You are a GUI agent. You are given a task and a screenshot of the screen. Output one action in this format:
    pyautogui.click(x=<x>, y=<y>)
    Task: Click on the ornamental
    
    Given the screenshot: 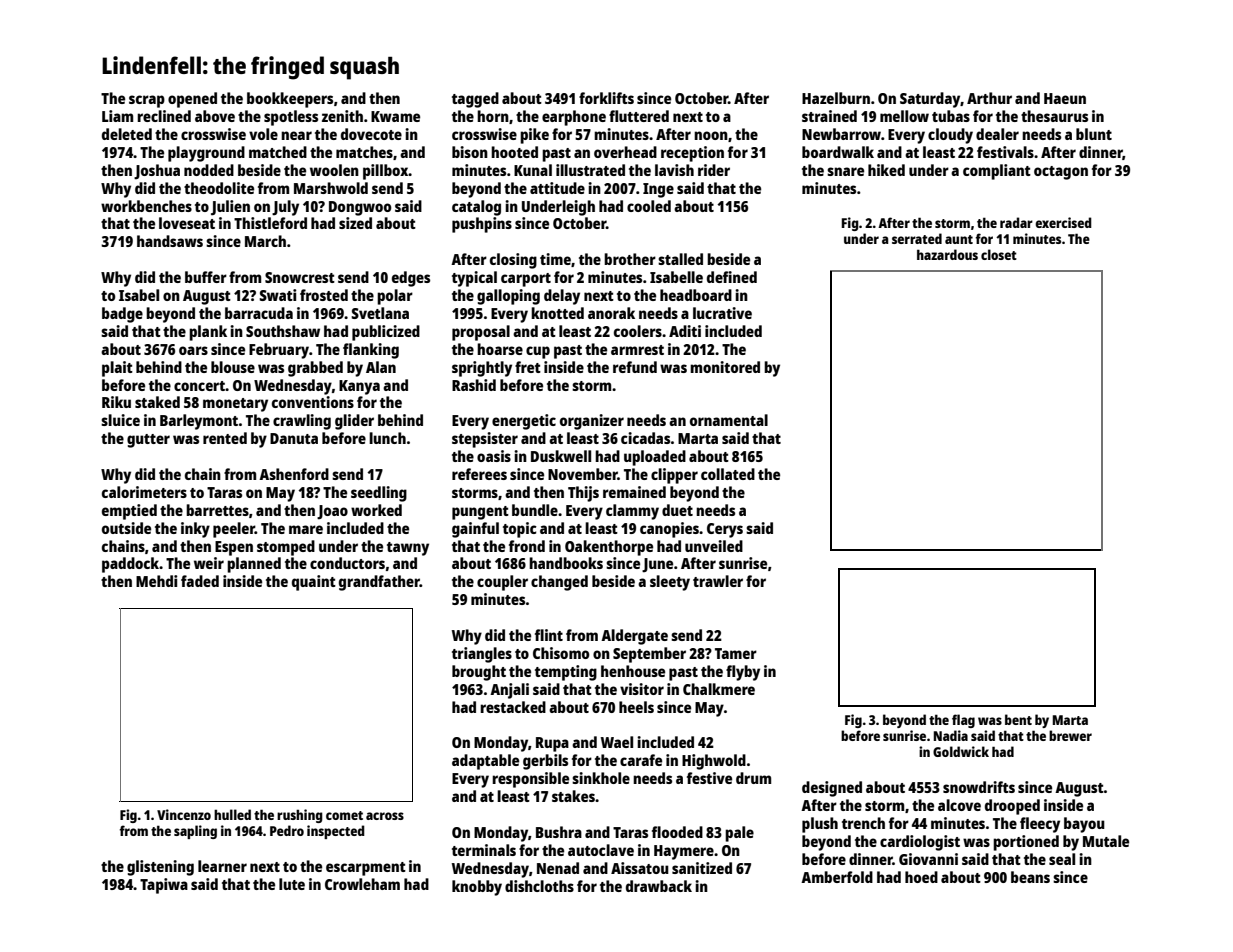 What is the action you would take?
    pyautogui.click(x=729, y=420)
